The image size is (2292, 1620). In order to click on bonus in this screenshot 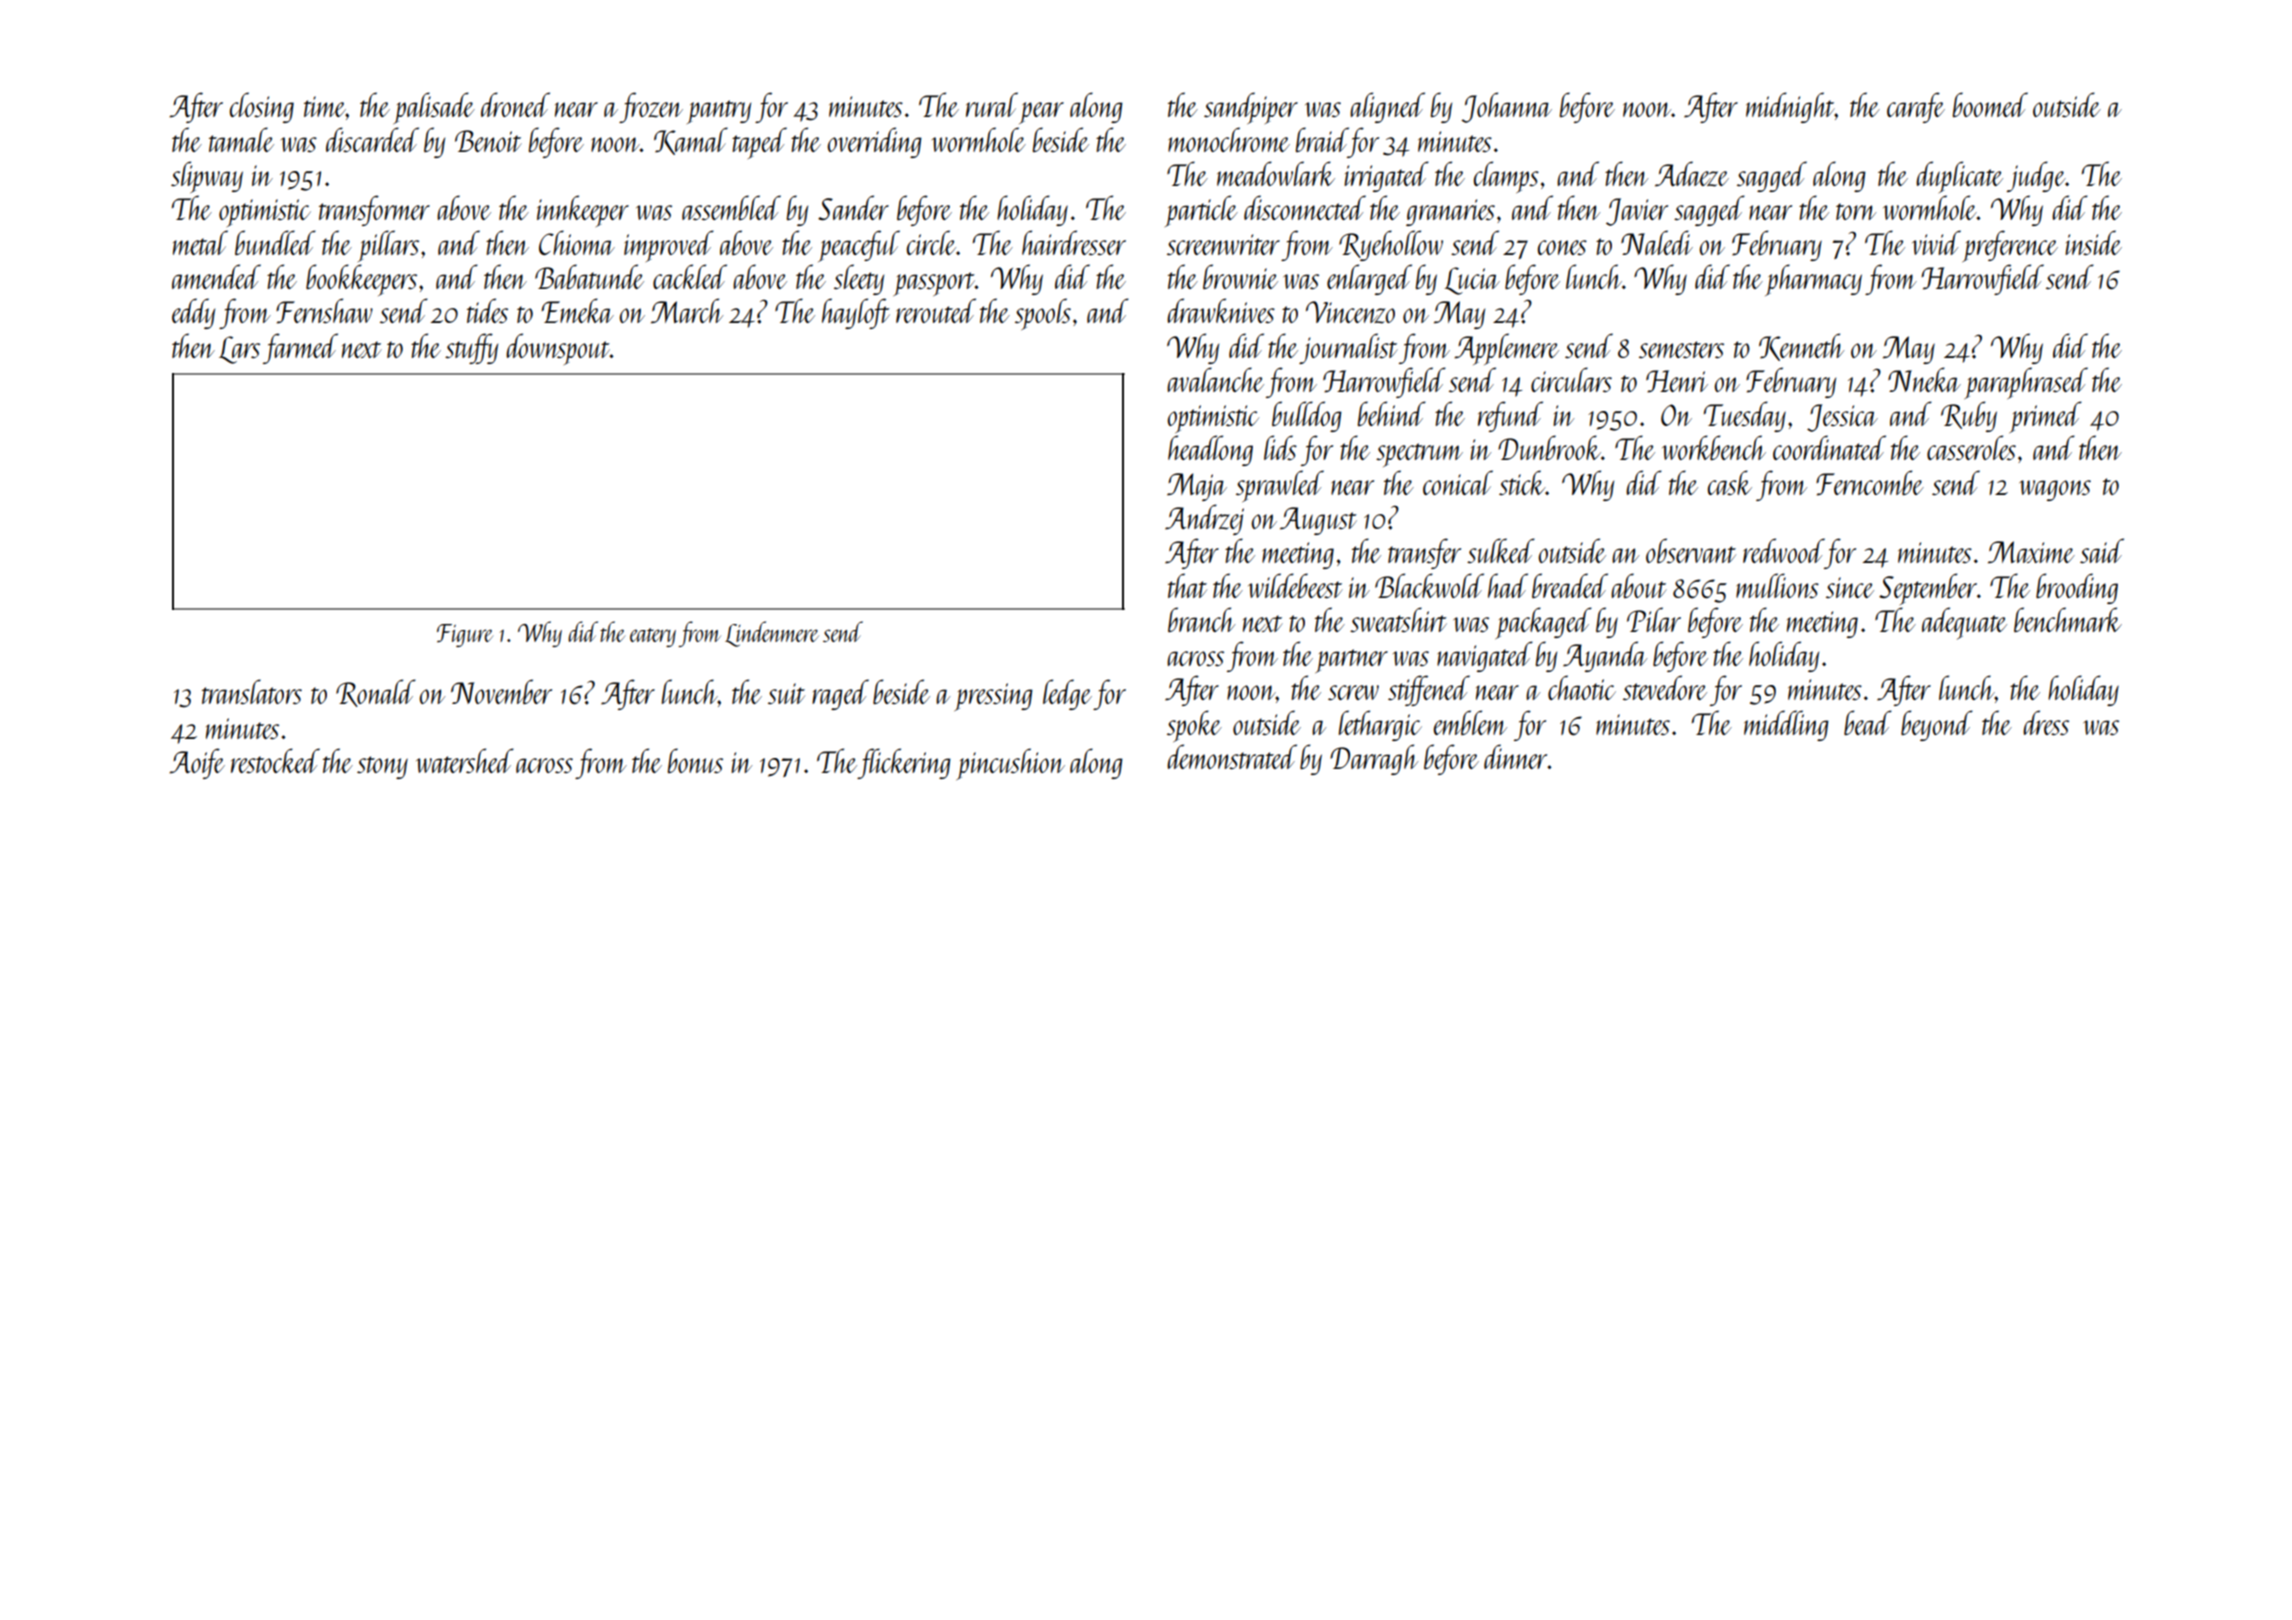, I will do `click(695, 760)`.
